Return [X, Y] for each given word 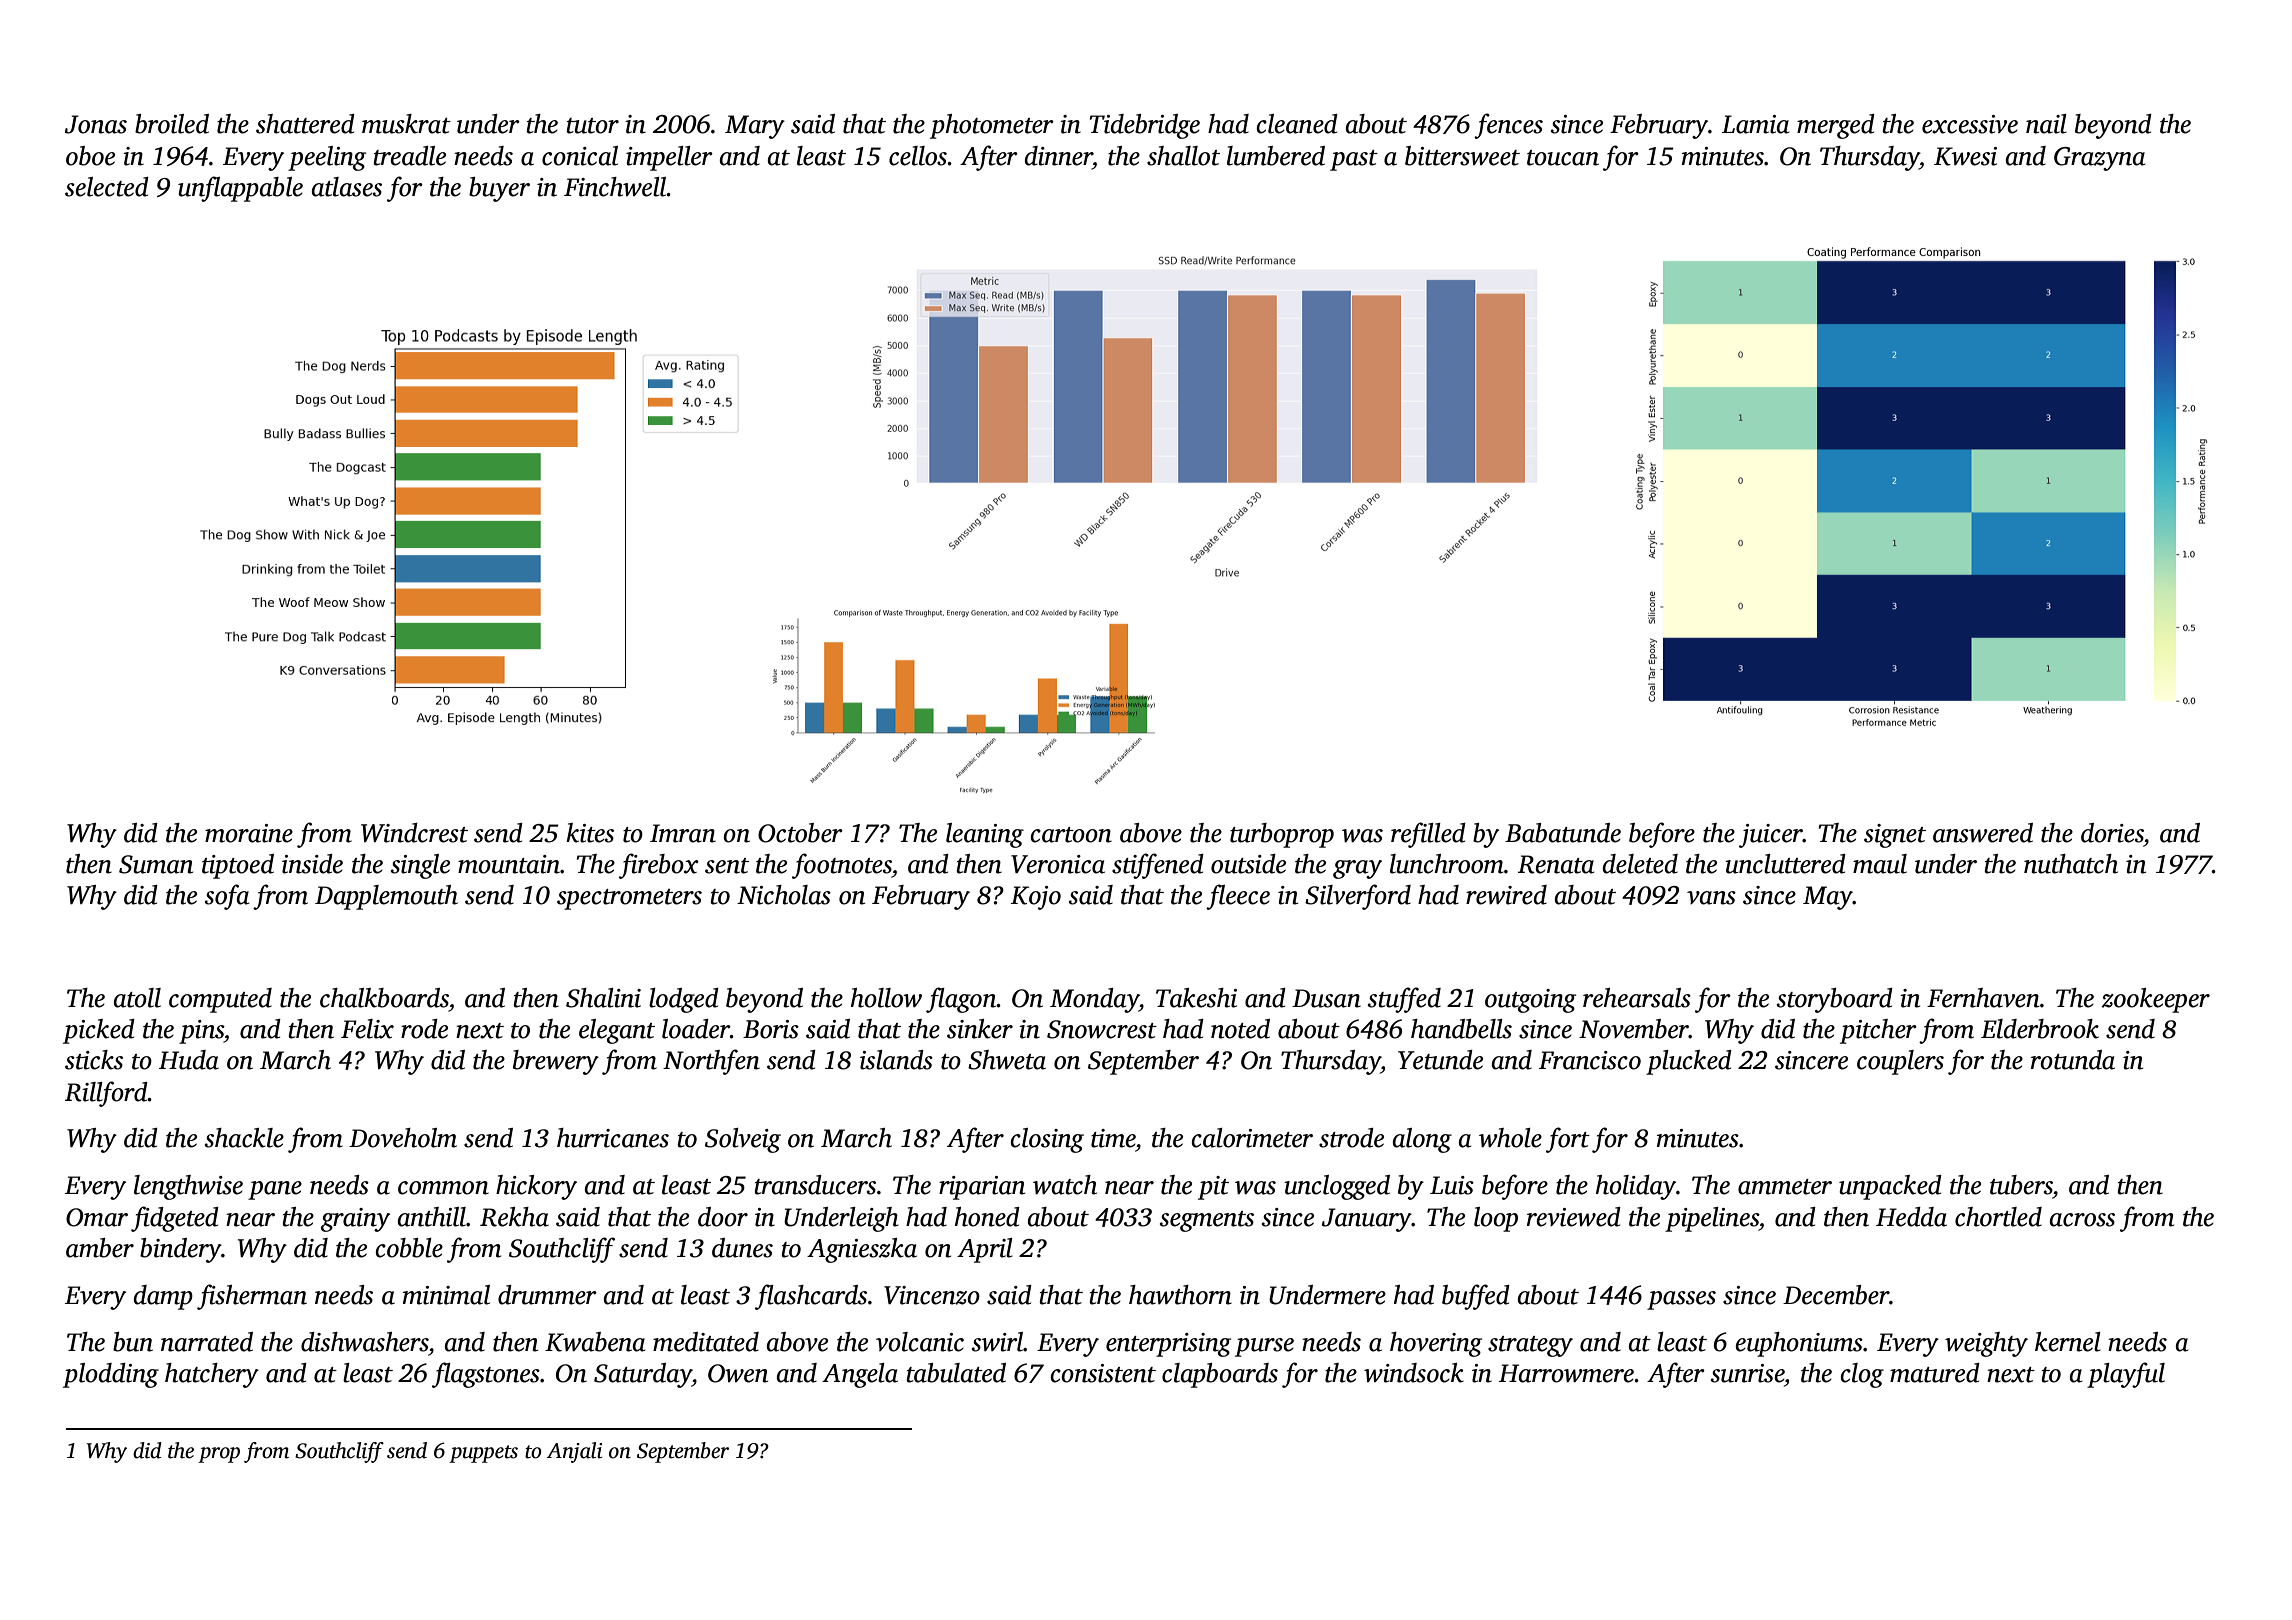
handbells [1461, 1029]
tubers [2021, 1185]
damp [163, 1297]
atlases [346, 187]
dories [2112, 833]
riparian [982, 1188]
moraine [249, 833]
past [1354, 160]
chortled [1998, 1217]
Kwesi [1965, 156]
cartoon [1071, 835]
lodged [684, 1000]
